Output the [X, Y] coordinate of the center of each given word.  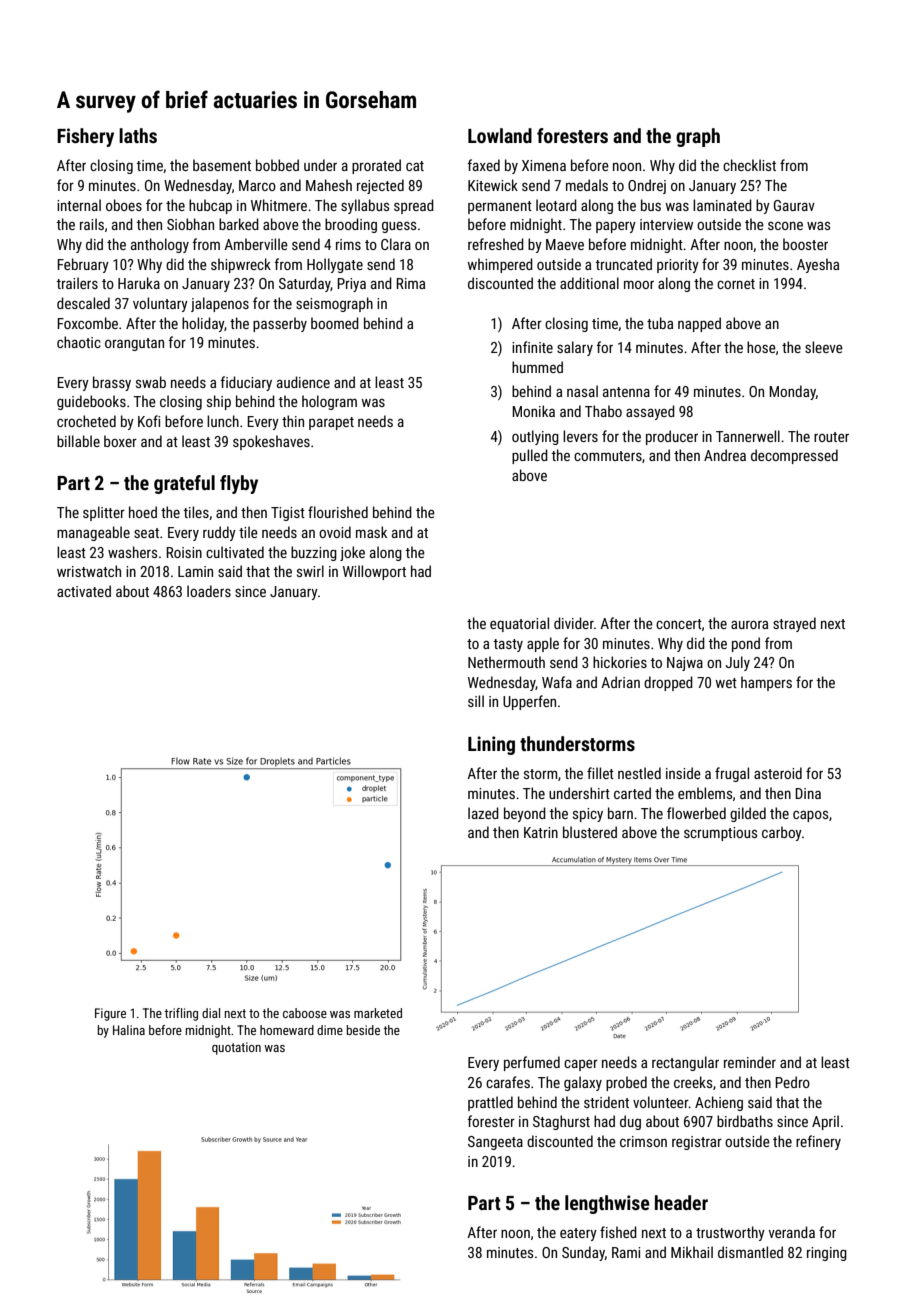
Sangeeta [495, 1143]
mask [371, 532]
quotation [236, 1048]
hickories [620, 662]
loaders [209, 591]
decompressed [794, 456]
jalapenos [220, 304]
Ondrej [647, 186]
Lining [491, 745]
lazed [483, 813]
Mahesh [329, 185]
